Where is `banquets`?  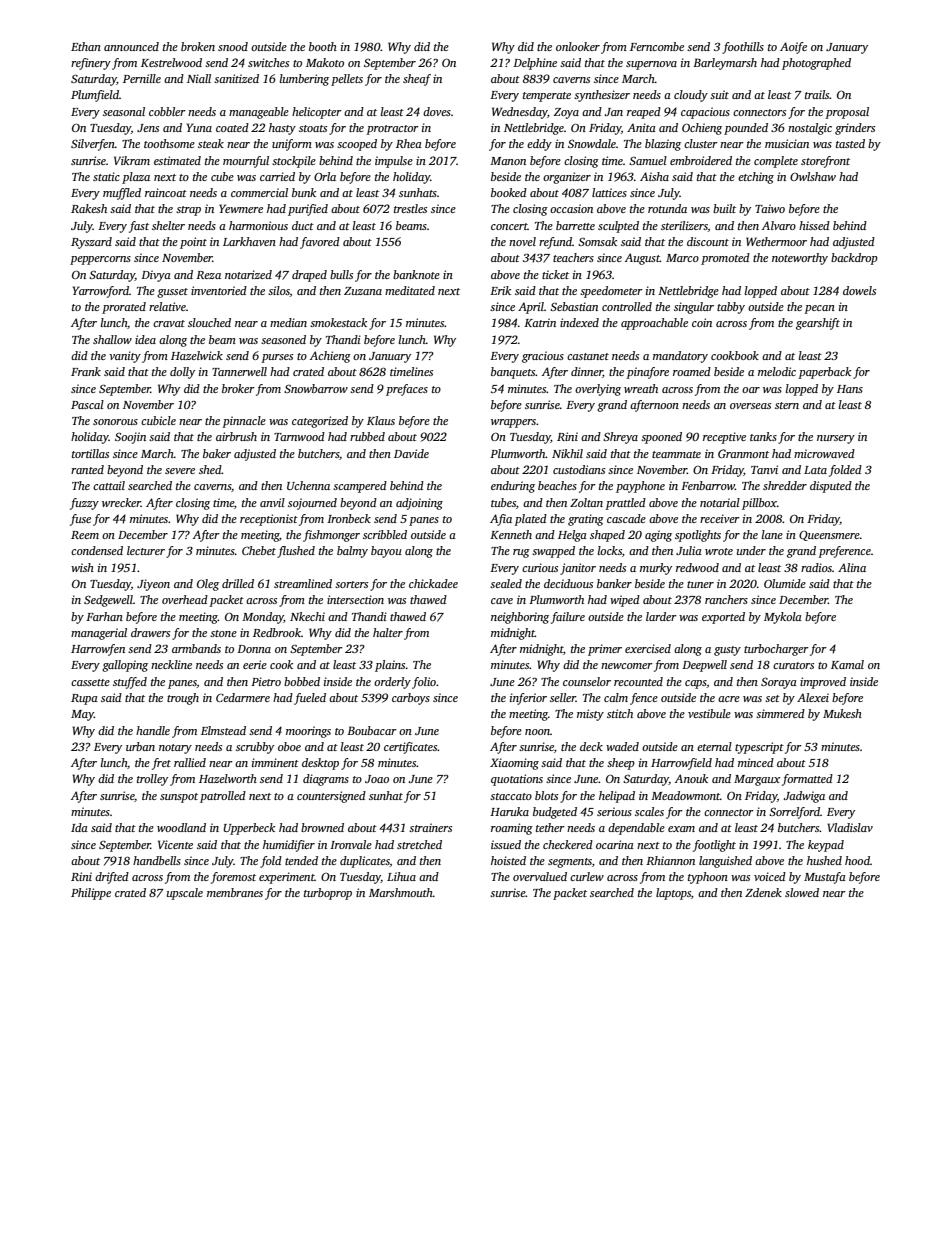
banquets is located at coordinates (513, 373).
